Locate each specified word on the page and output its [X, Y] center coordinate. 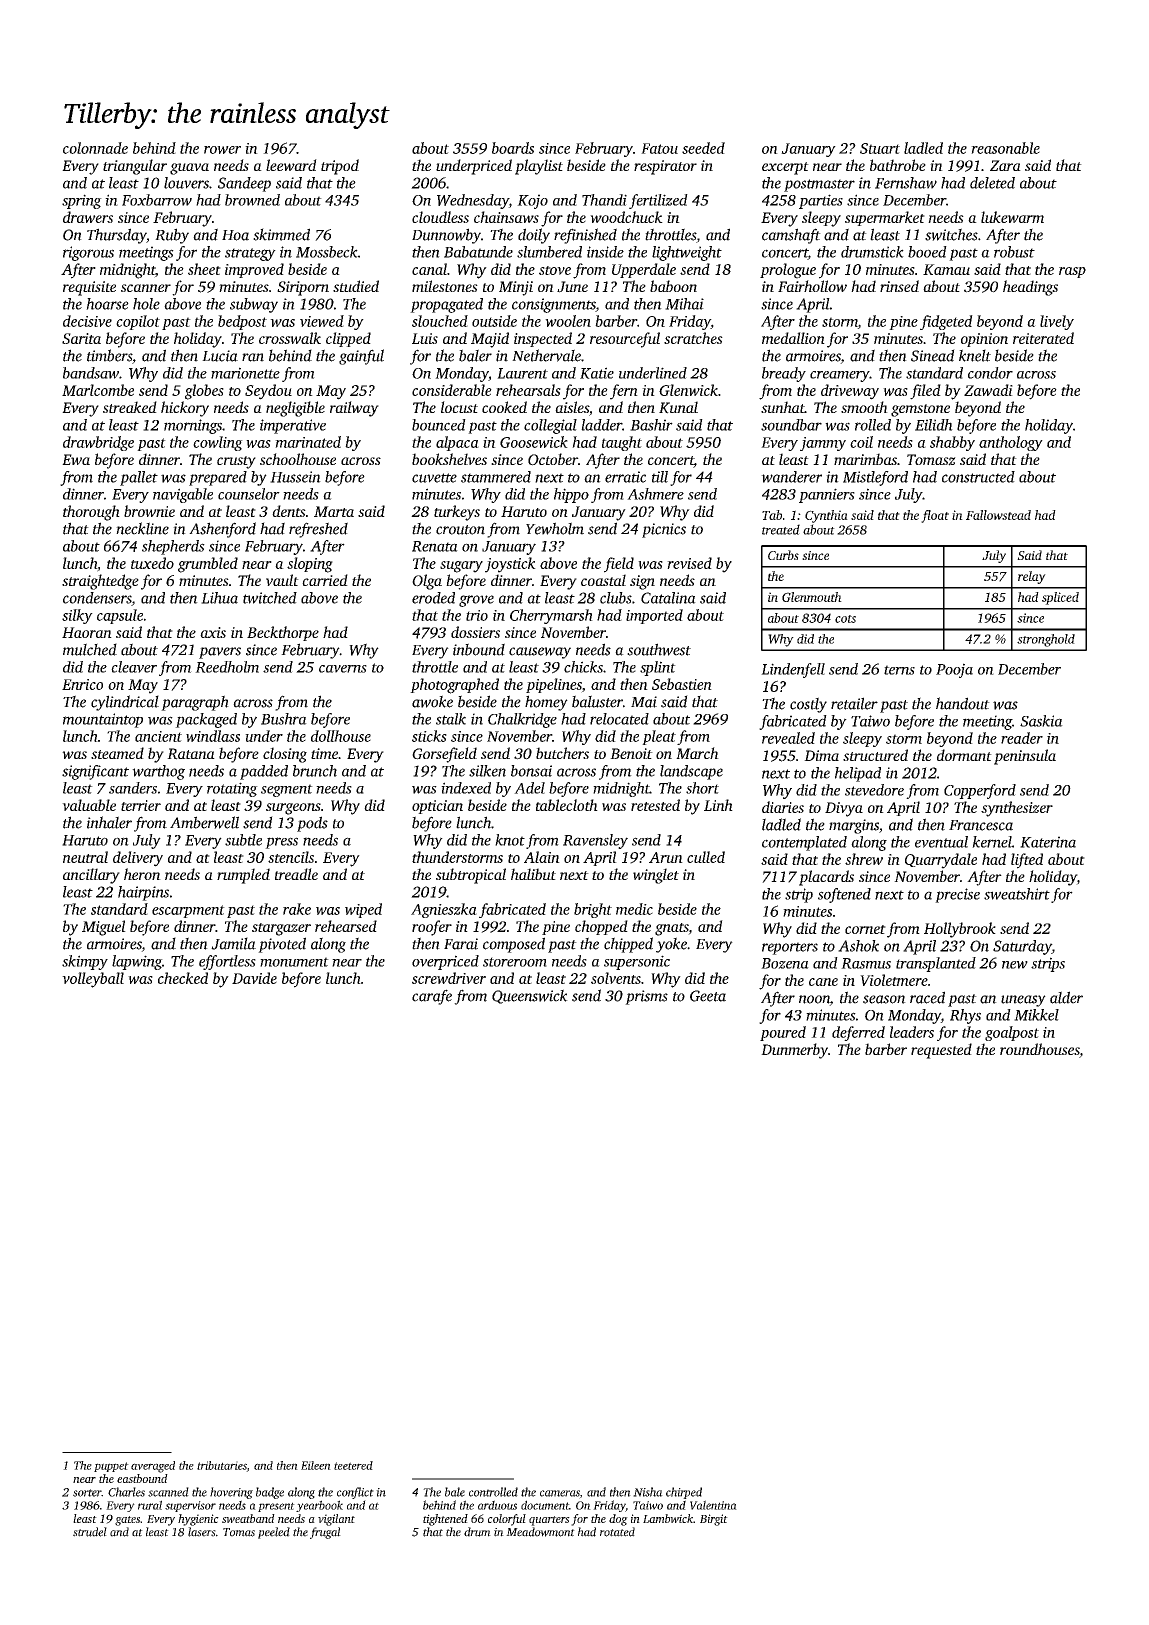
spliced [1060, 598]
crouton [460, 530]
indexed [466, 788]
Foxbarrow [157, 200]
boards [513, 148]
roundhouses [1039, 1049]
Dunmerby [794, 1051]
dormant [964, 755]
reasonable [1005, 148]
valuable [89, 805]
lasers [202, 1532]
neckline [142, 528]
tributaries [222, 1466]
